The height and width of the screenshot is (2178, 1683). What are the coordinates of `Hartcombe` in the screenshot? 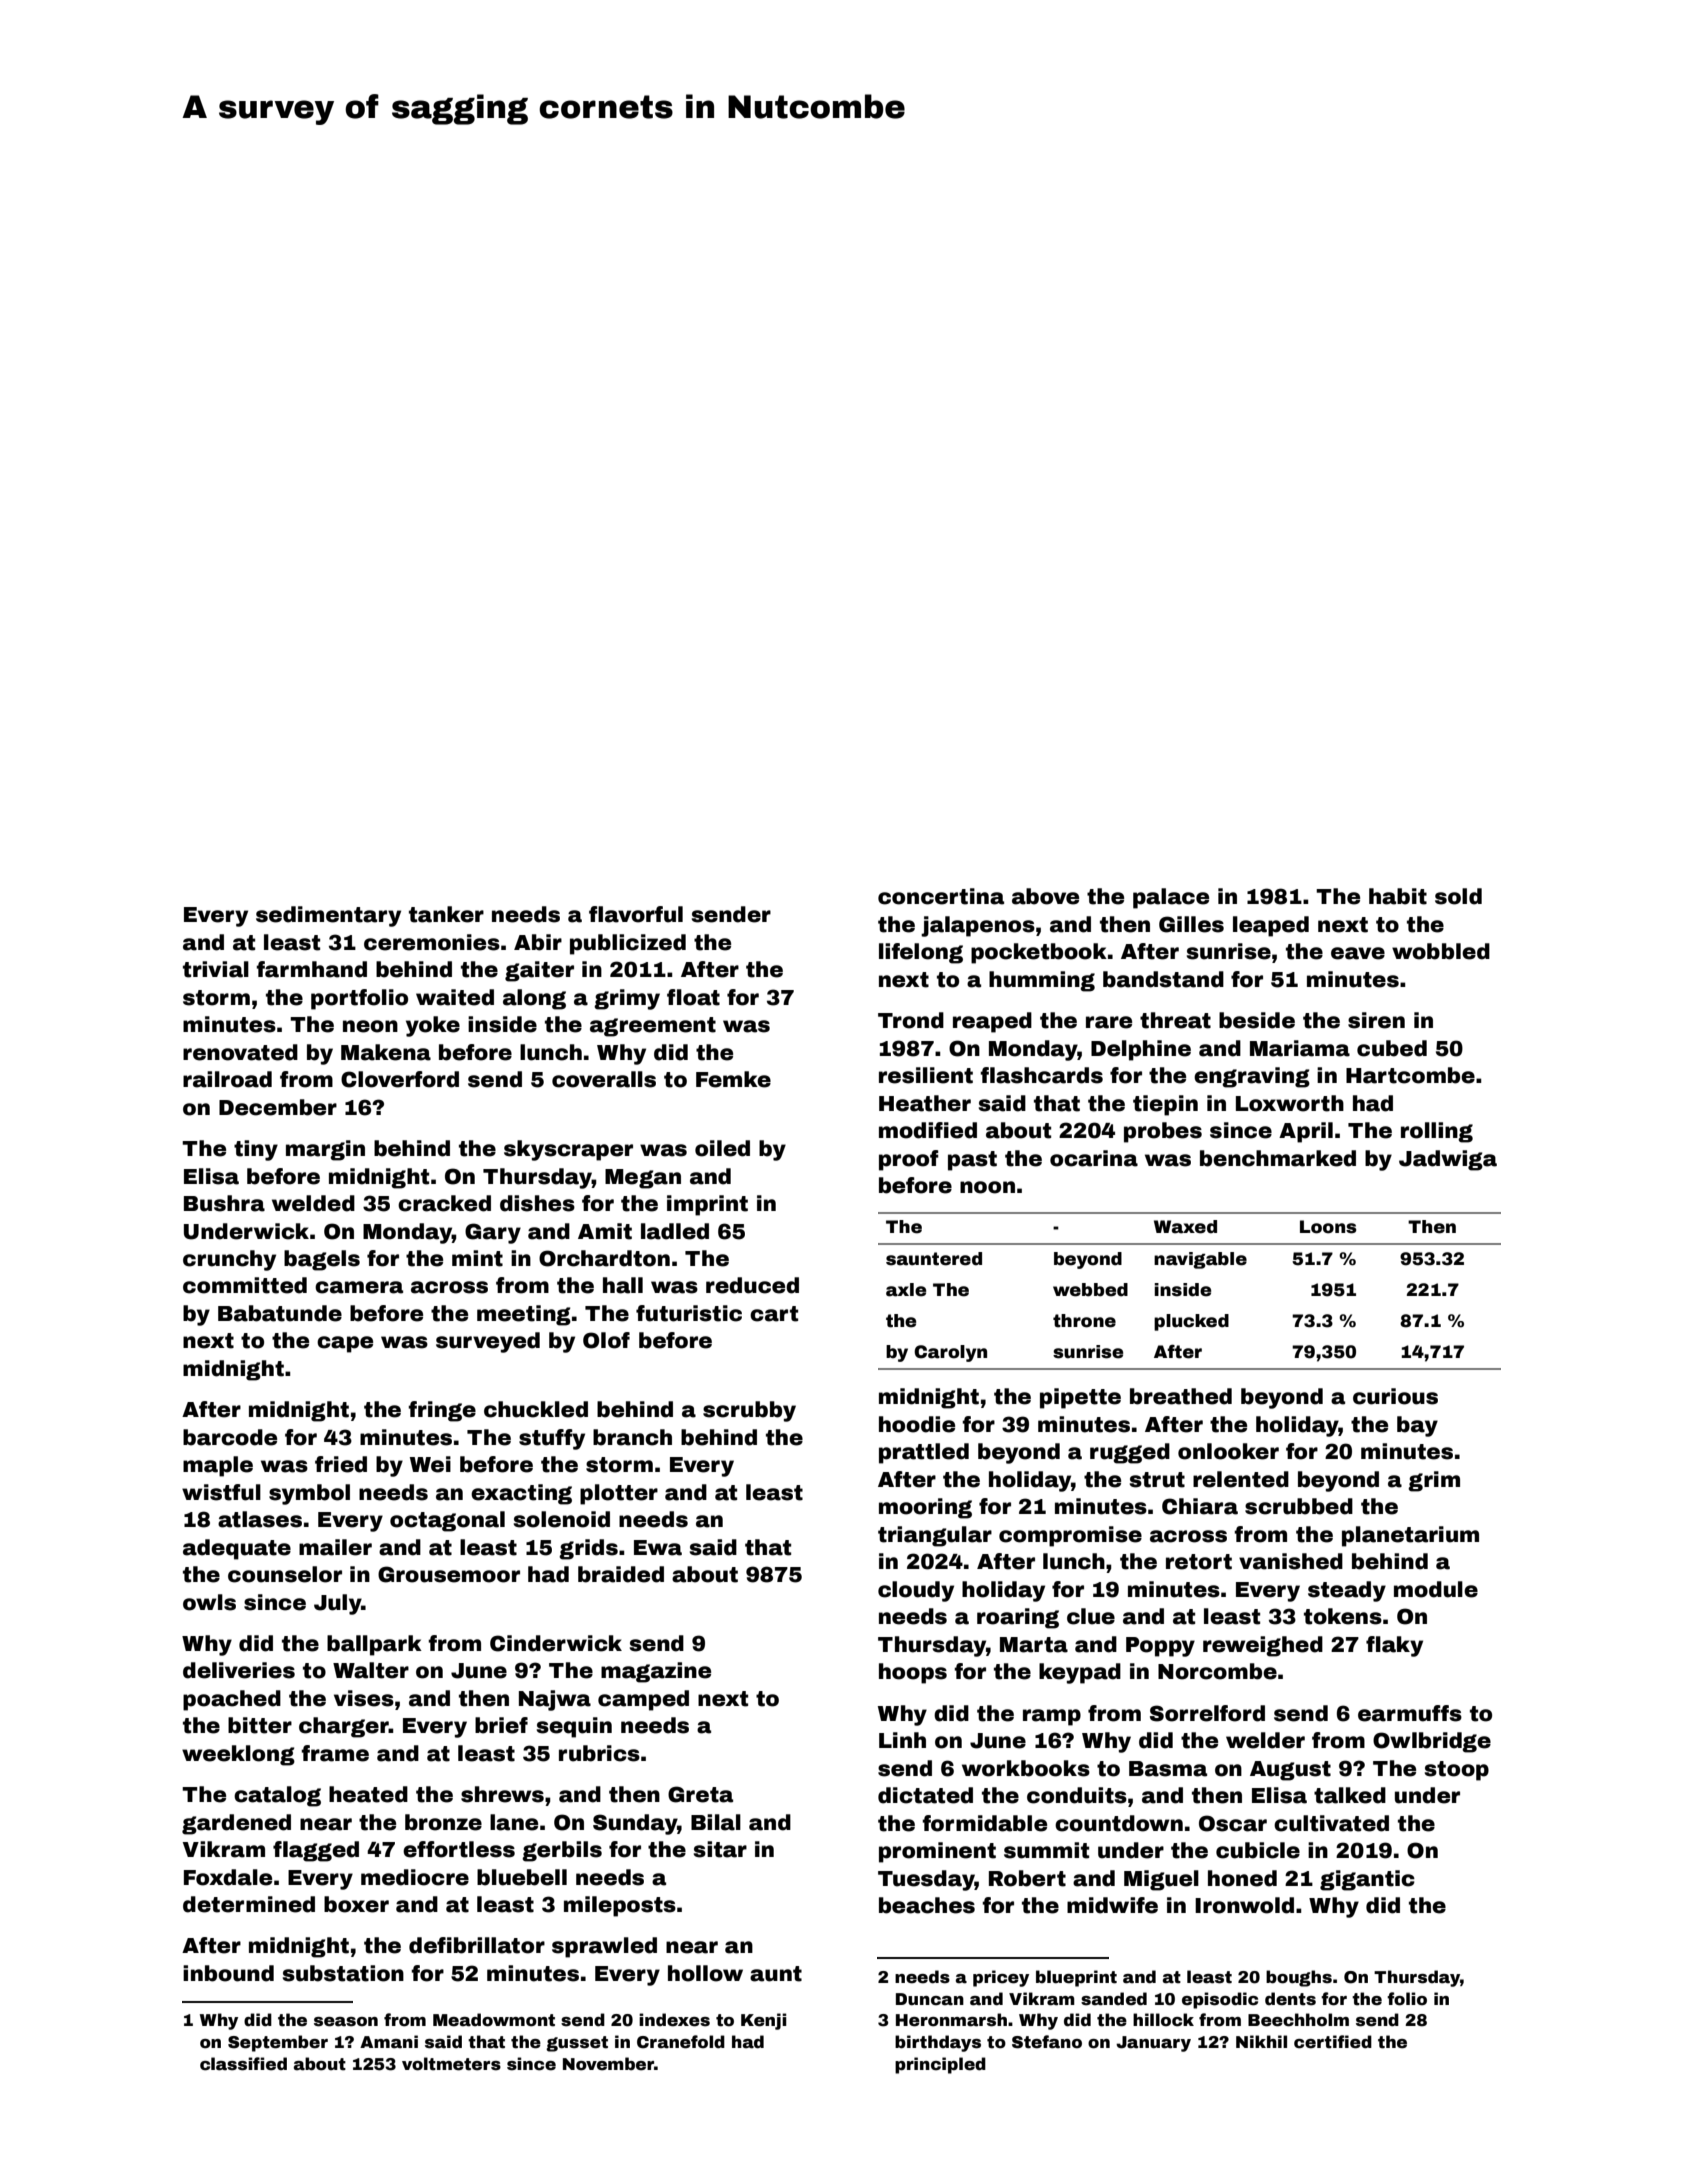 It's located at (1410, 1075).
